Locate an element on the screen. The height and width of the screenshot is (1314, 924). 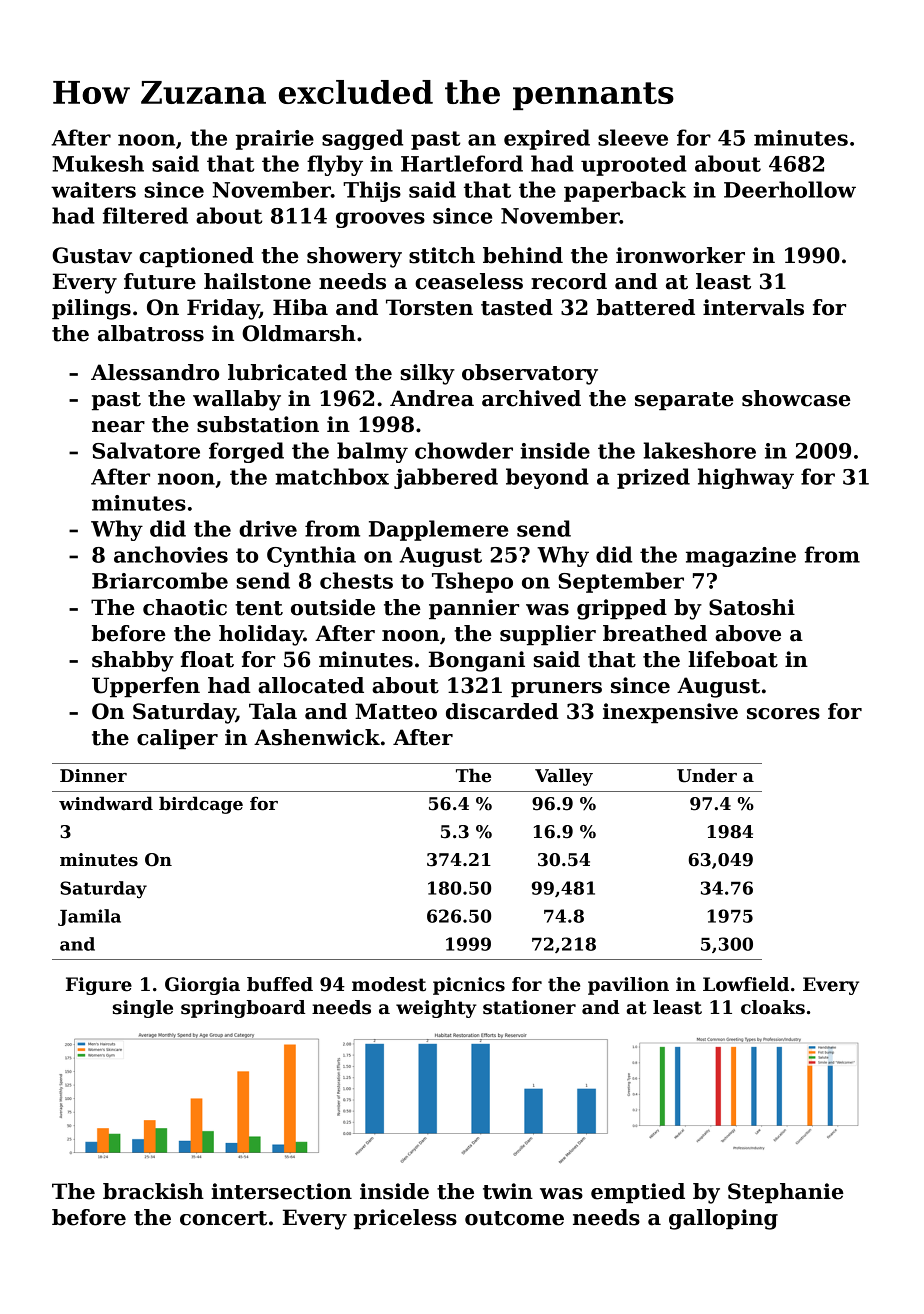
near is located at coordinates (118, 427).
